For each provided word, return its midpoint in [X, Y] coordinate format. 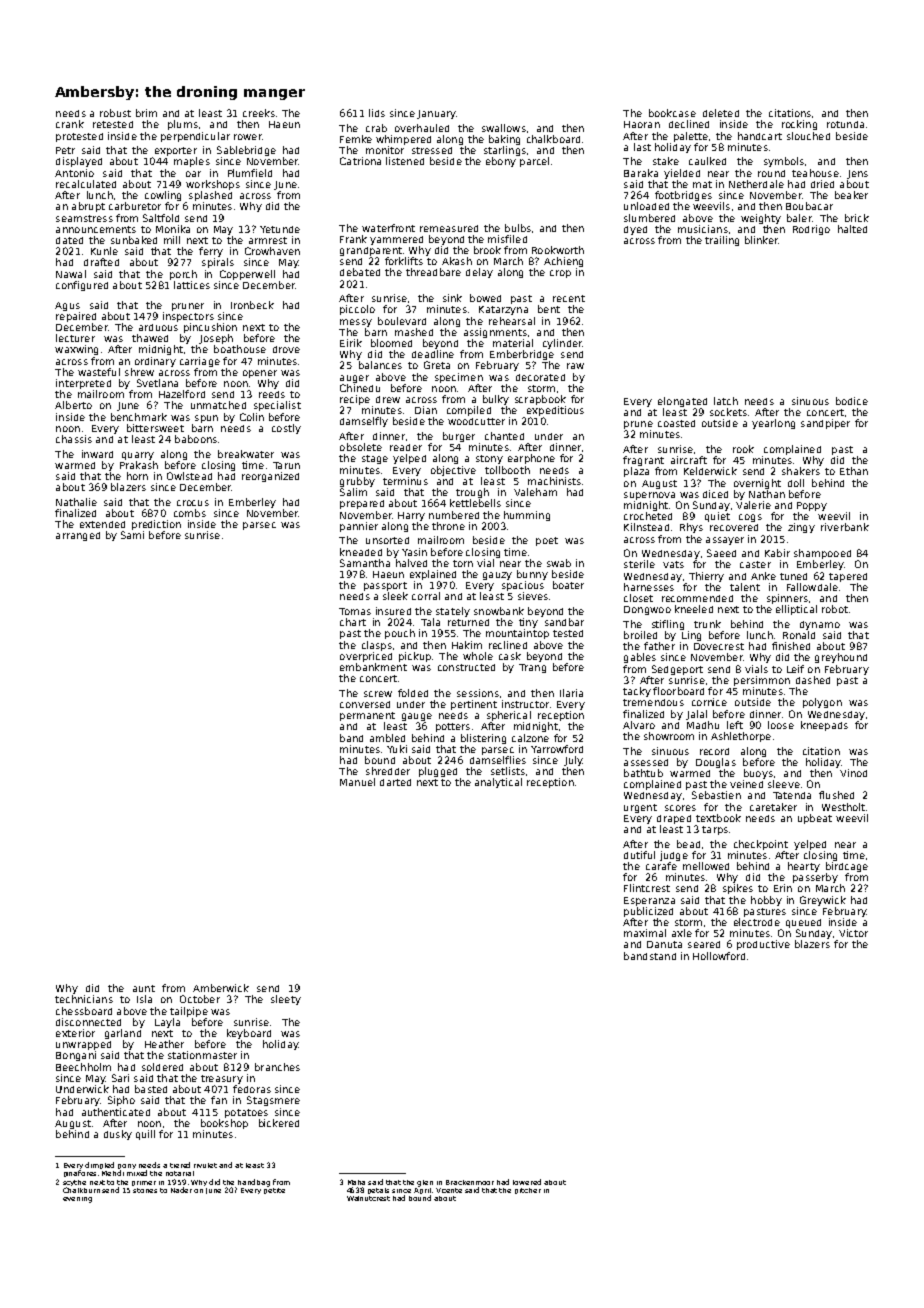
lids [377, 113]
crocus [193, 503]
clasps [377, 646]
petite [274, 1191]
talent [745, 587]
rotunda [845, 124]
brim [146, 113]
